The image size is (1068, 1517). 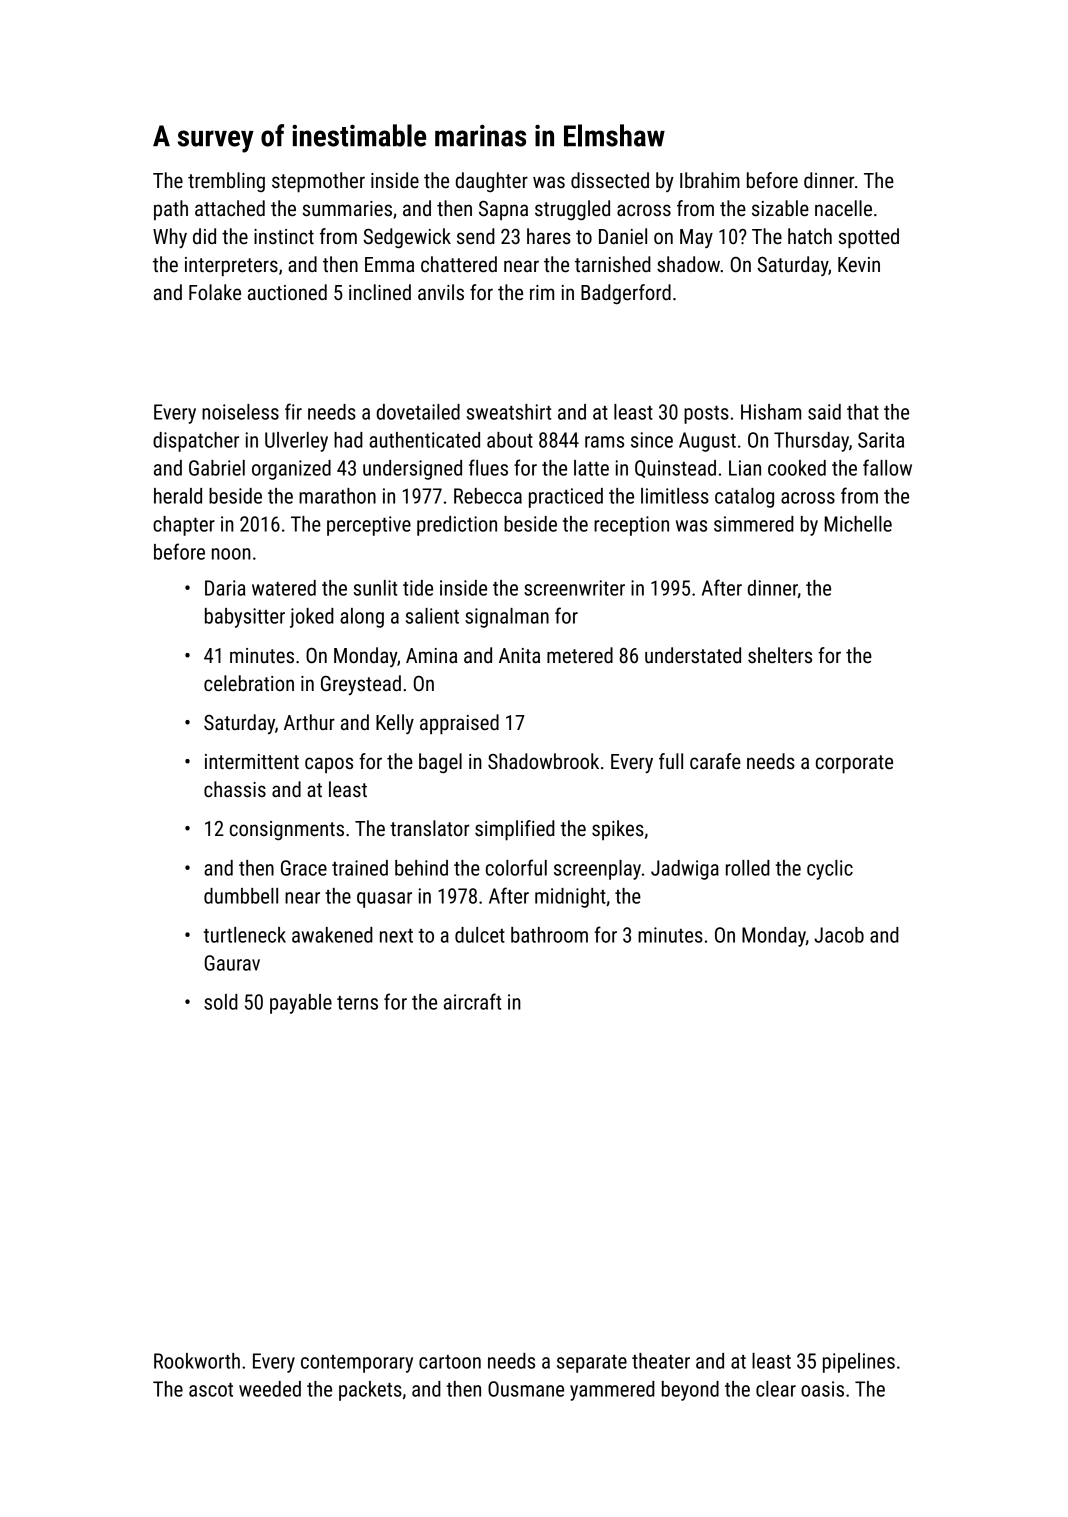 What do you see at coordinates (357, 1003) in the screenshot?
I see `terns` at bounding box center [357, 1003].
